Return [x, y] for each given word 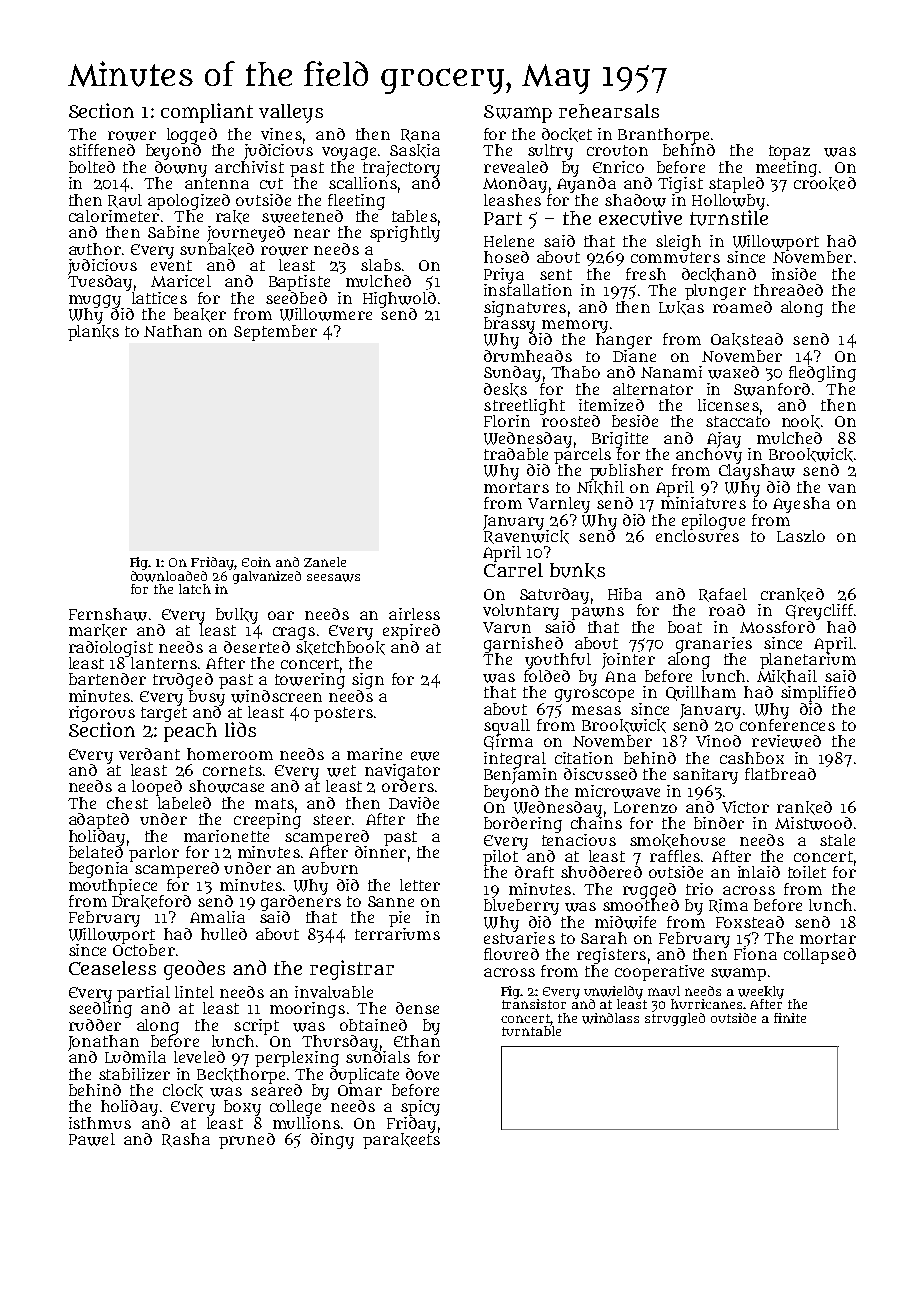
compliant [207, 113]
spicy [420, 1108]
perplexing [297, 1059]
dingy [332, 1141]
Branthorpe [663, 136]
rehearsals [609, 111]
